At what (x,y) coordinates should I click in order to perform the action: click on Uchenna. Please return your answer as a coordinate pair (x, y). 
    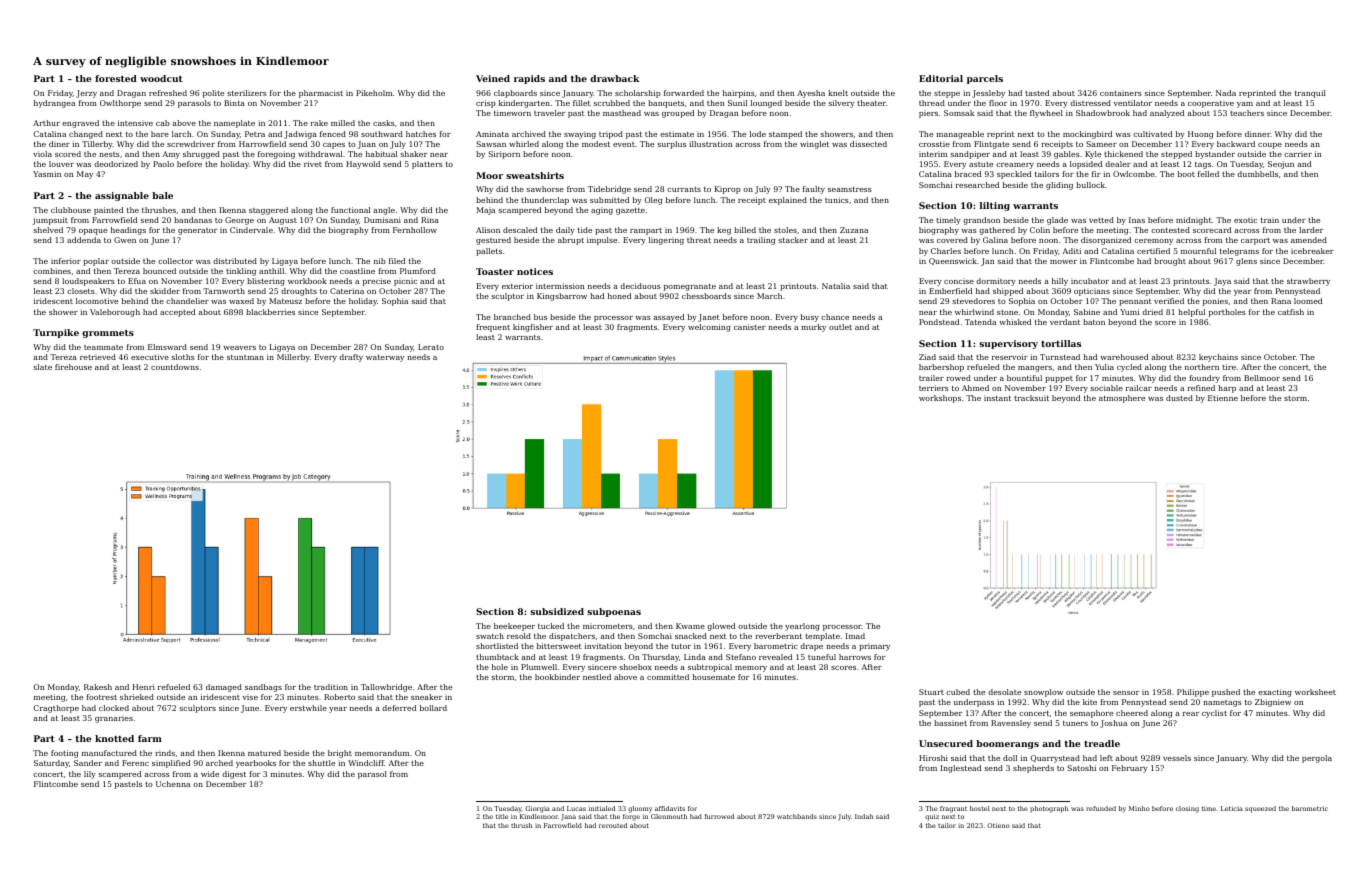
    Looking at the image, I should click on (173, 784).
